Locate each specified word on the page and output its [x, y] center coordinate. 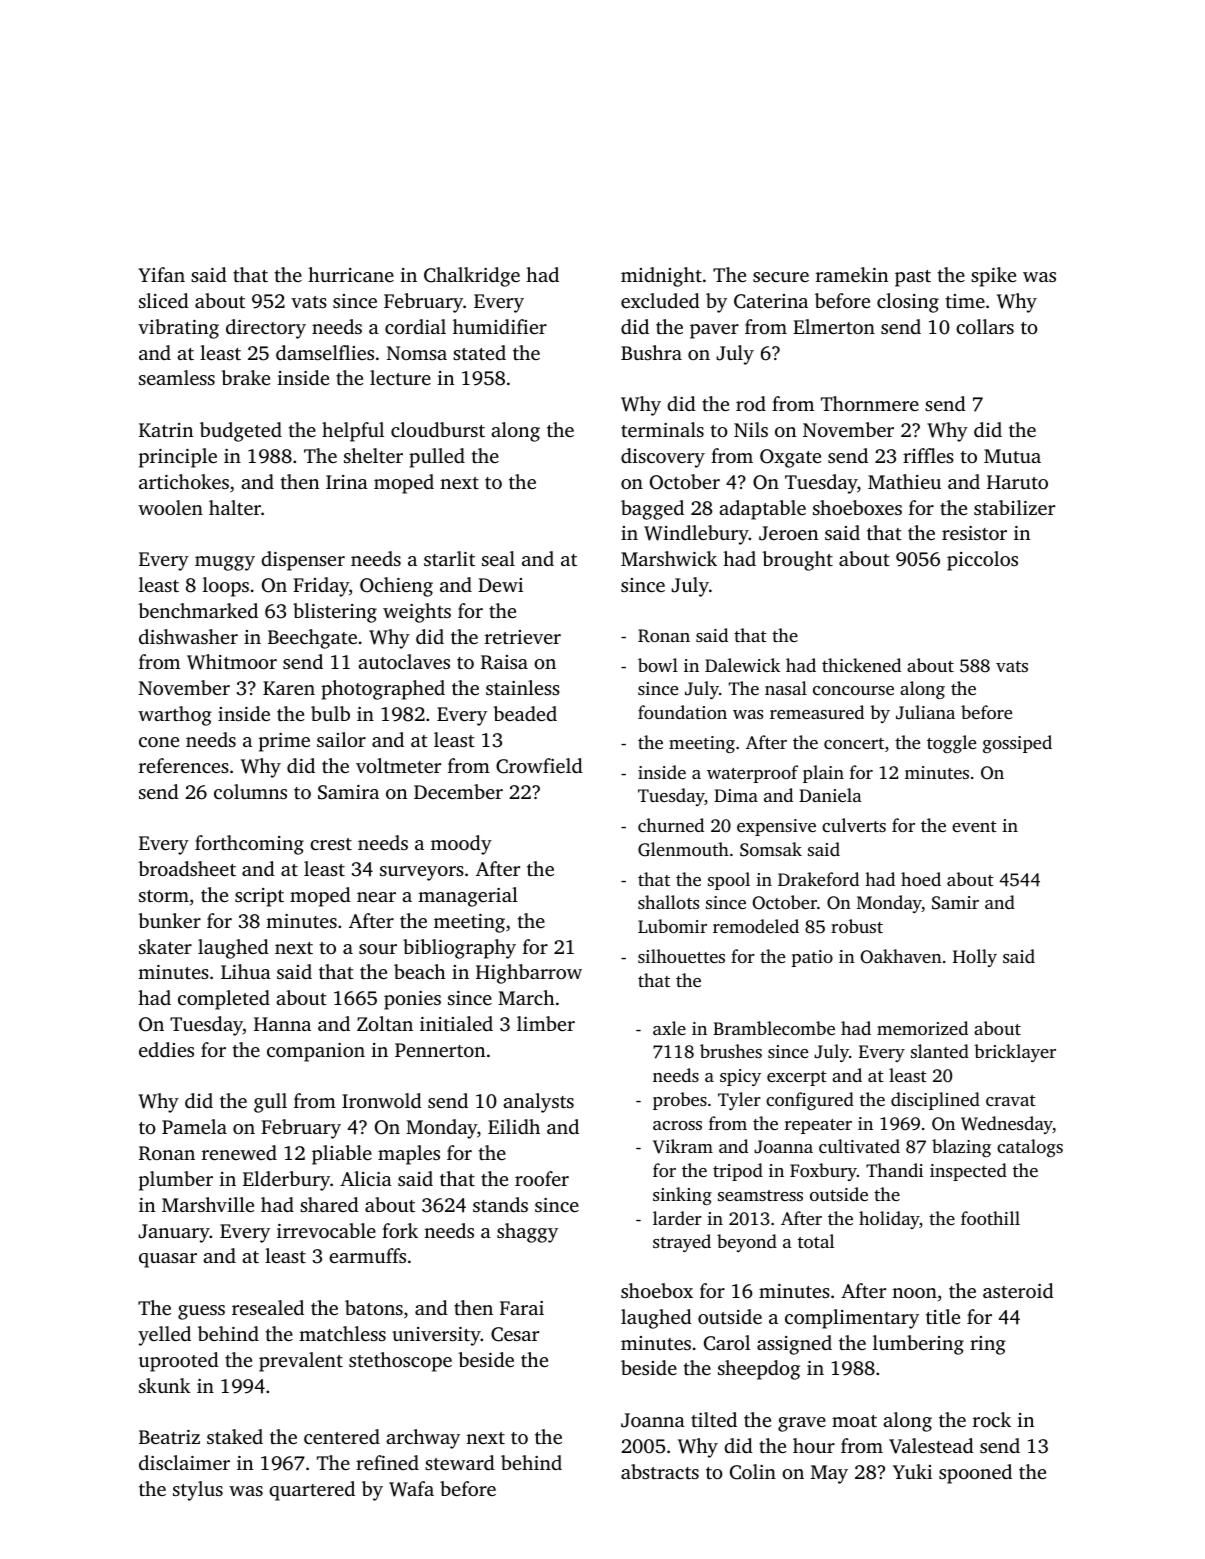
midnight [661, 277]
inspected [968, 1172]
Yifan [161, 274]
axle [669, 1028]
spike [993, 277]
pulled [437, 458]
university [436, 1336]
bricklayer [1015, 1053]
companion [316, 1052]
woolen [170, 507]
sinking [682, 1196]
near [376, 897]
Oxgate [790, 458]
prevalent [301, 1362]
